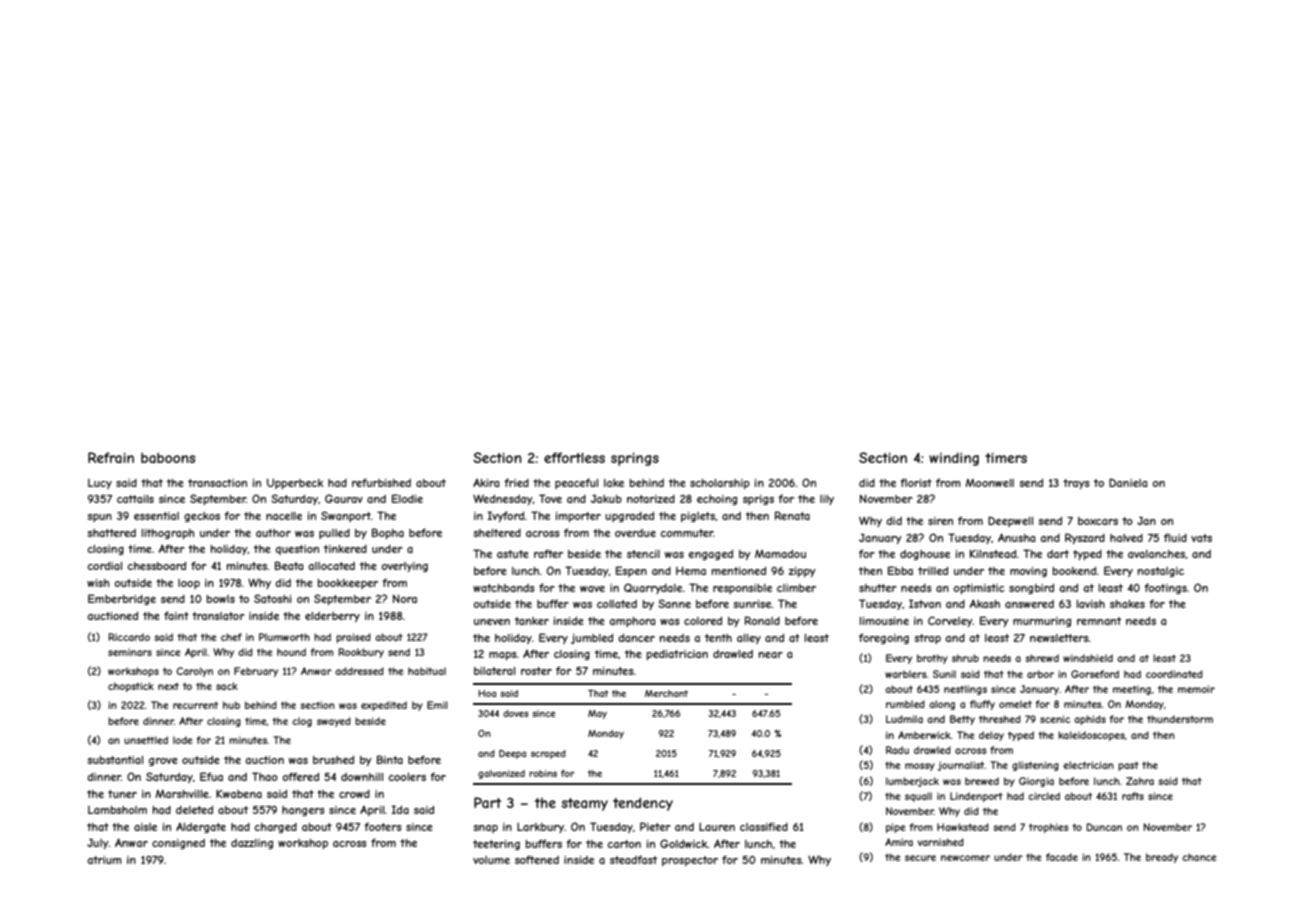 The height and width of the screenshot is (924, 1308). Describe the element at coordinates (104, 566) in the screenshot. I see `cordial` at that location.
